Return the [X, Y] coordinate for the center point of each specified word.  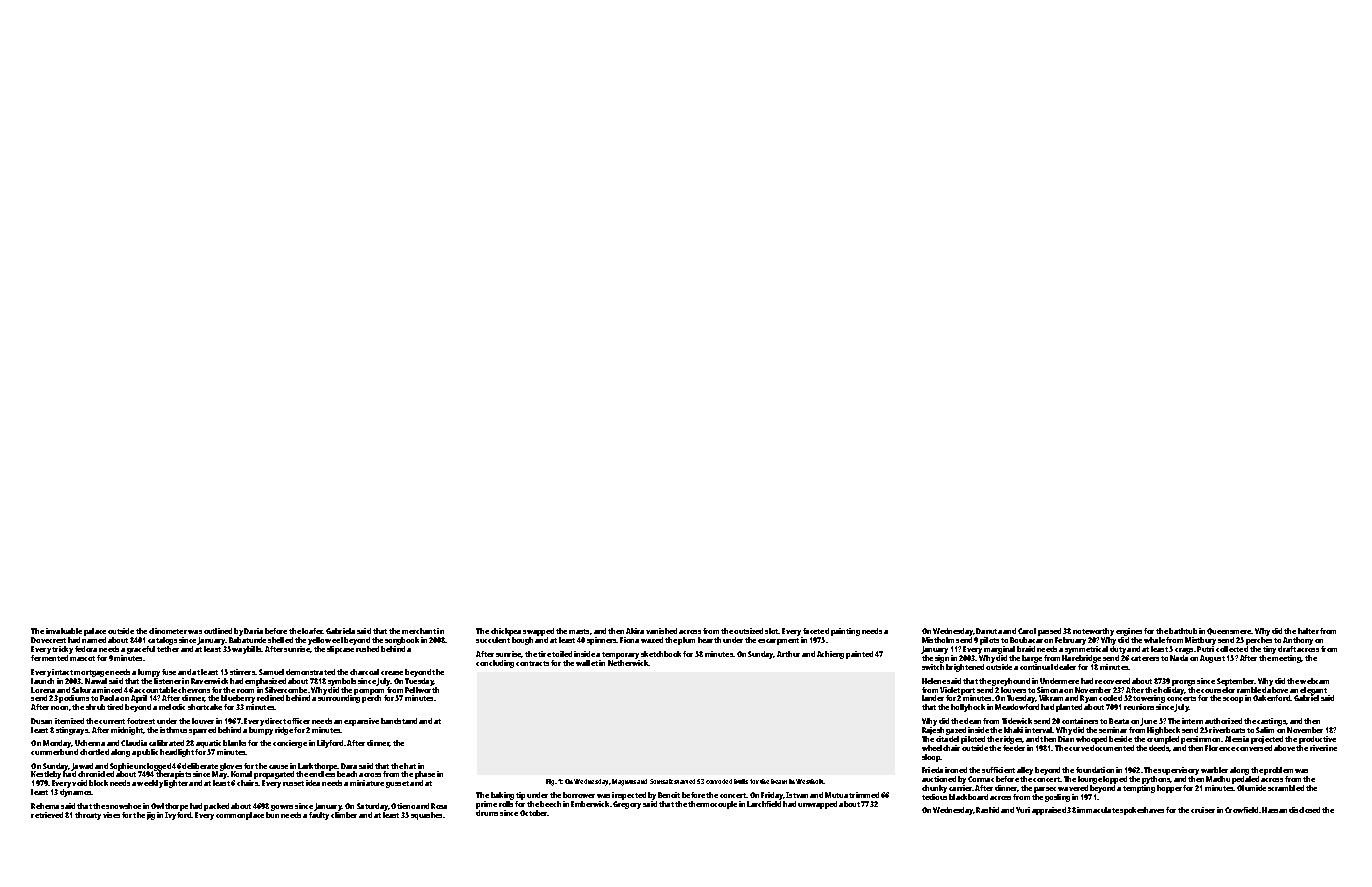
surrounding [339, 699]
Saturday [372, 807]
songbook [402, 641]
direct [275, 721]
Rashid [987, 810]
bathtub [1183, 631]
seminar [1113, 730]
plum [686, 641]
